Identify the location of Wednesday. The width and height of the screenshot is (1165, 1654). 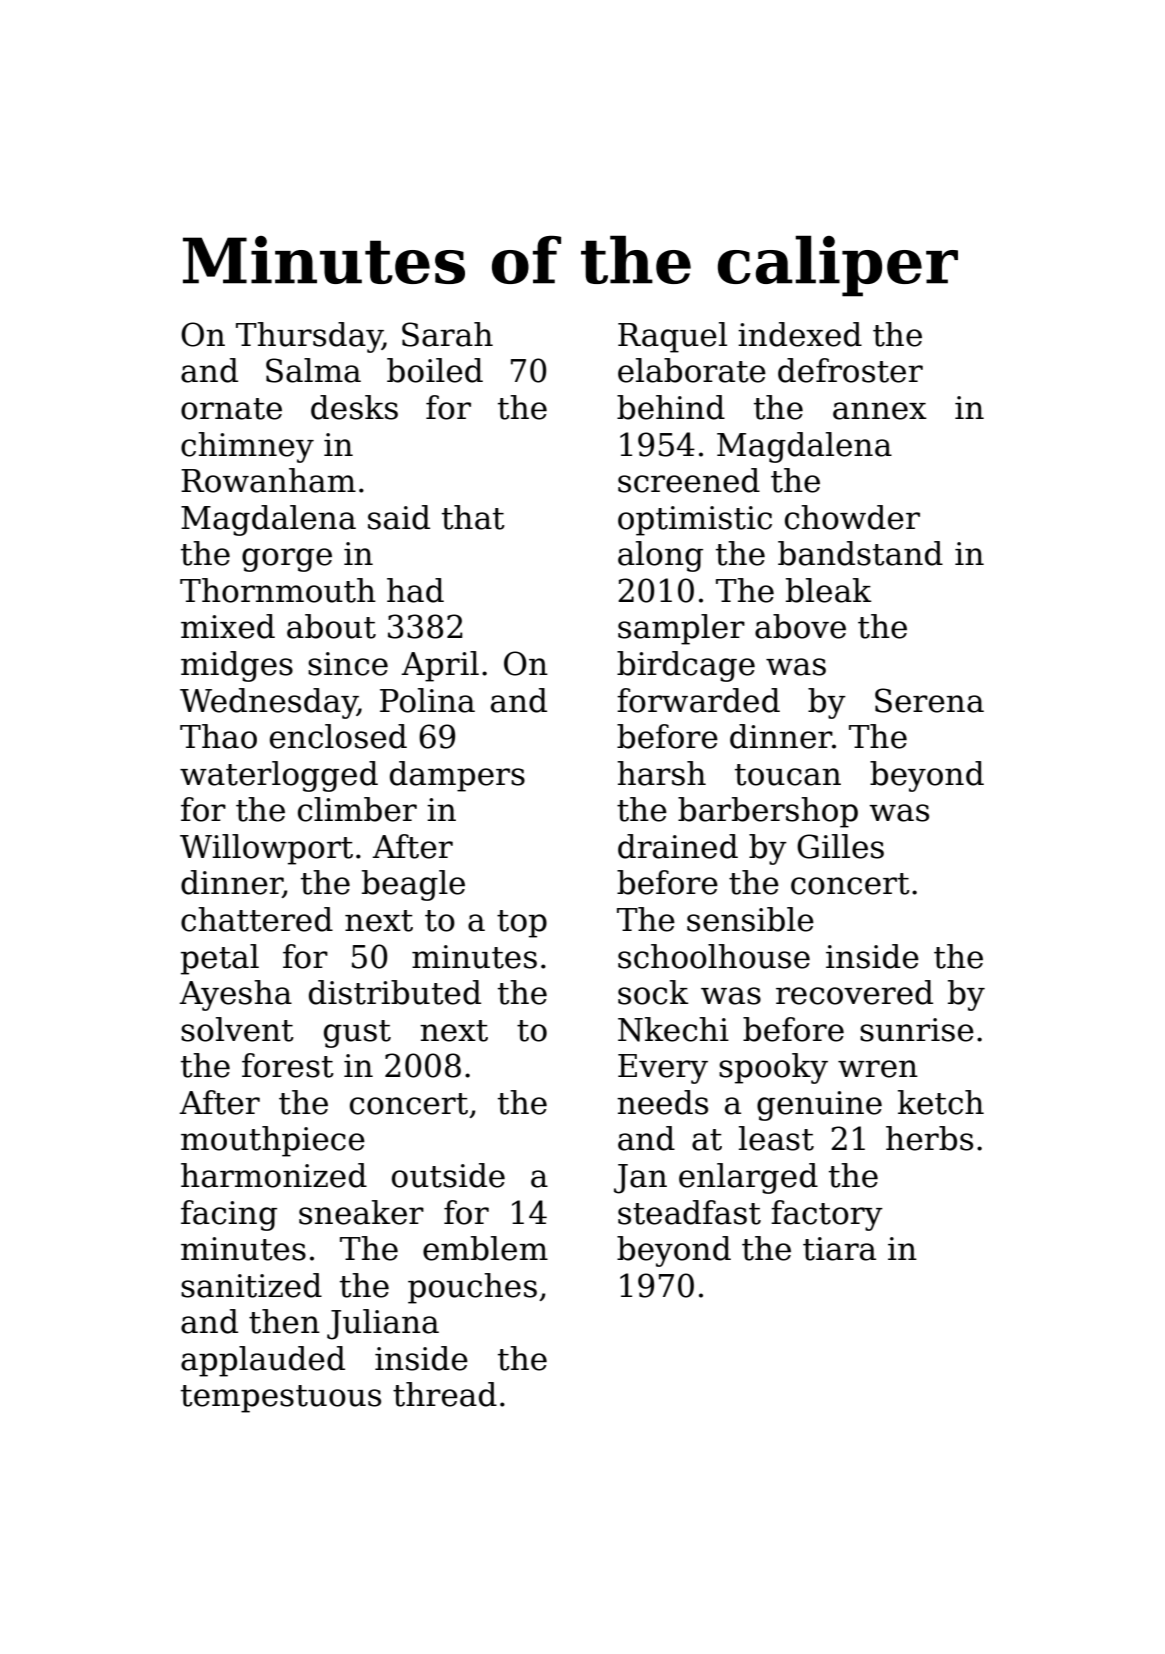
(269, 703).
